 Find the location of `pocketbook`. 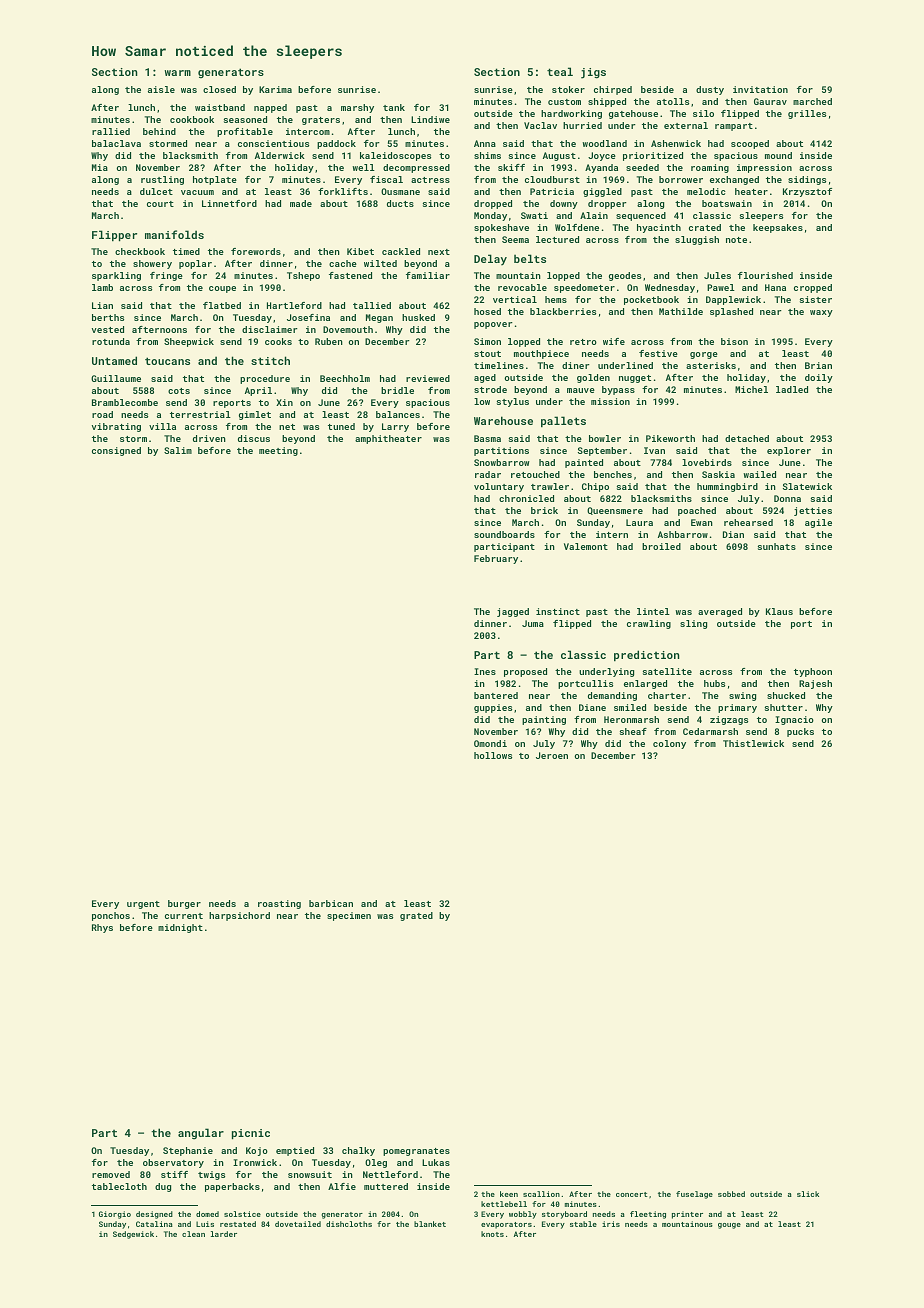

pocketbook is located at coordinates (651, 300).
